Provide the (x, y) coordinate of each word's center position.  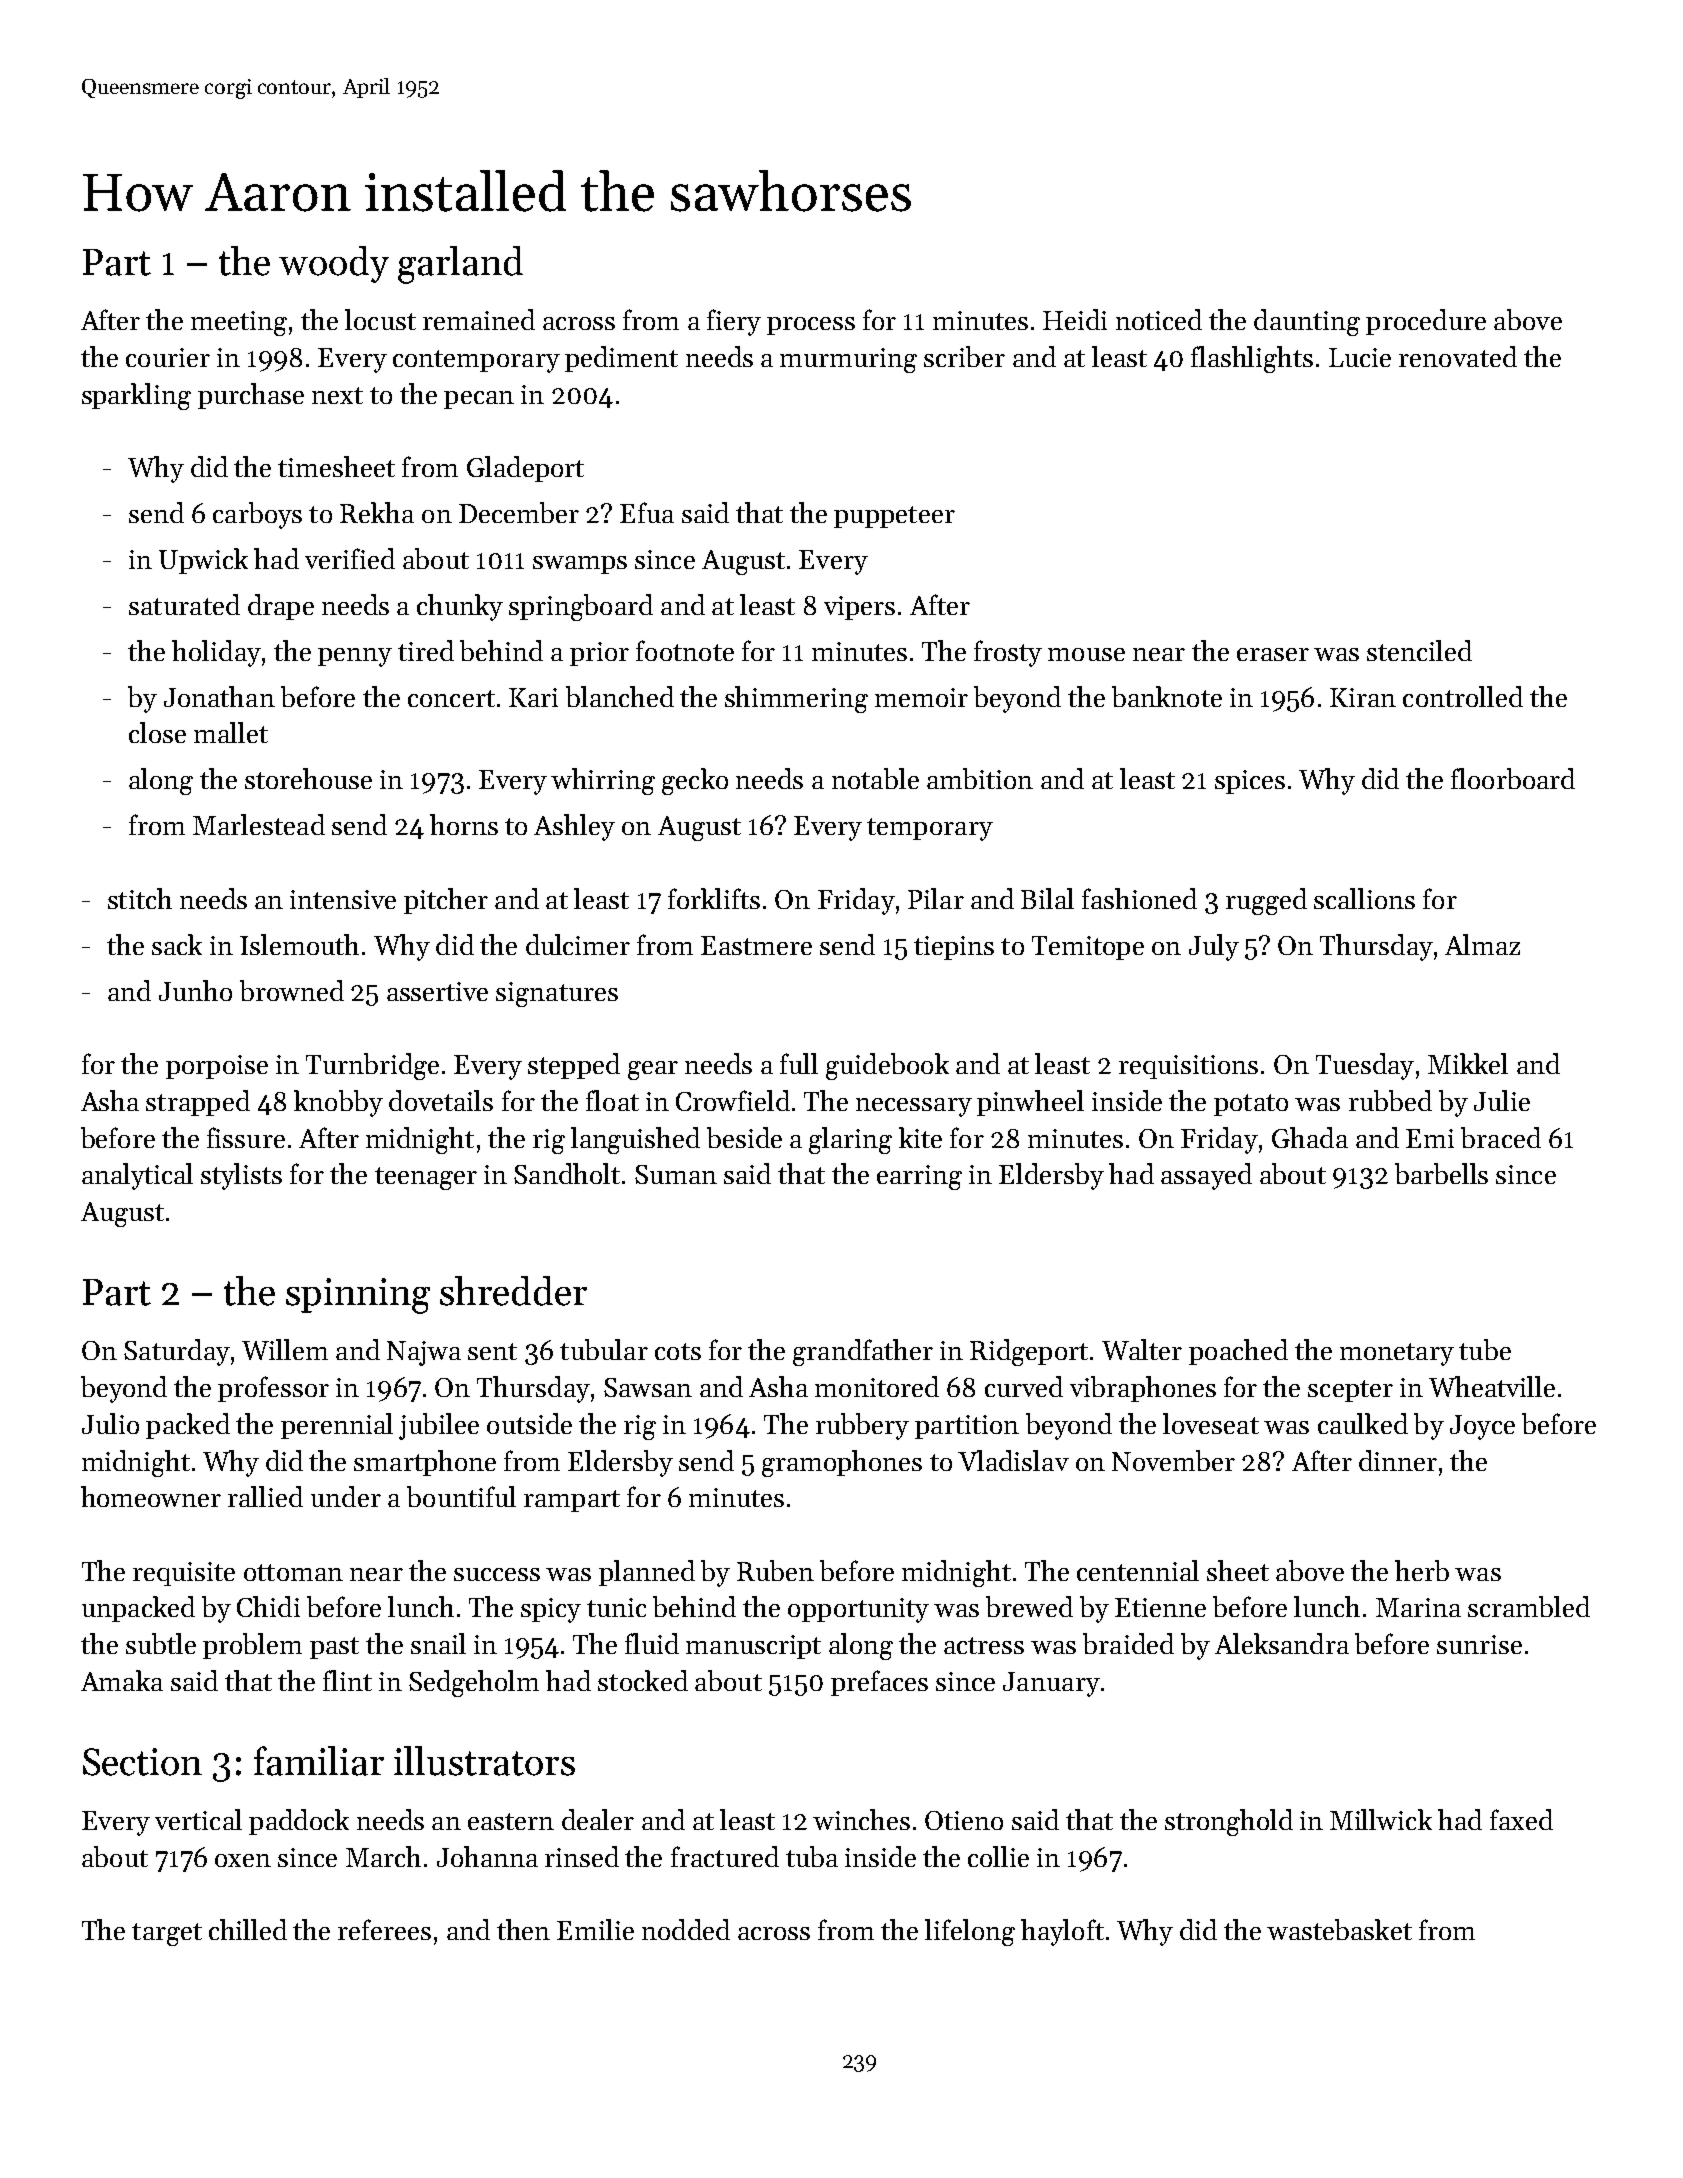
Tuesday (1365, 1066)
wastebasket (1339, 1929)
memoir (921, 697)
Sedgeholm (474, 1683)
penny (355, 657)
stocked (643, 1680)
